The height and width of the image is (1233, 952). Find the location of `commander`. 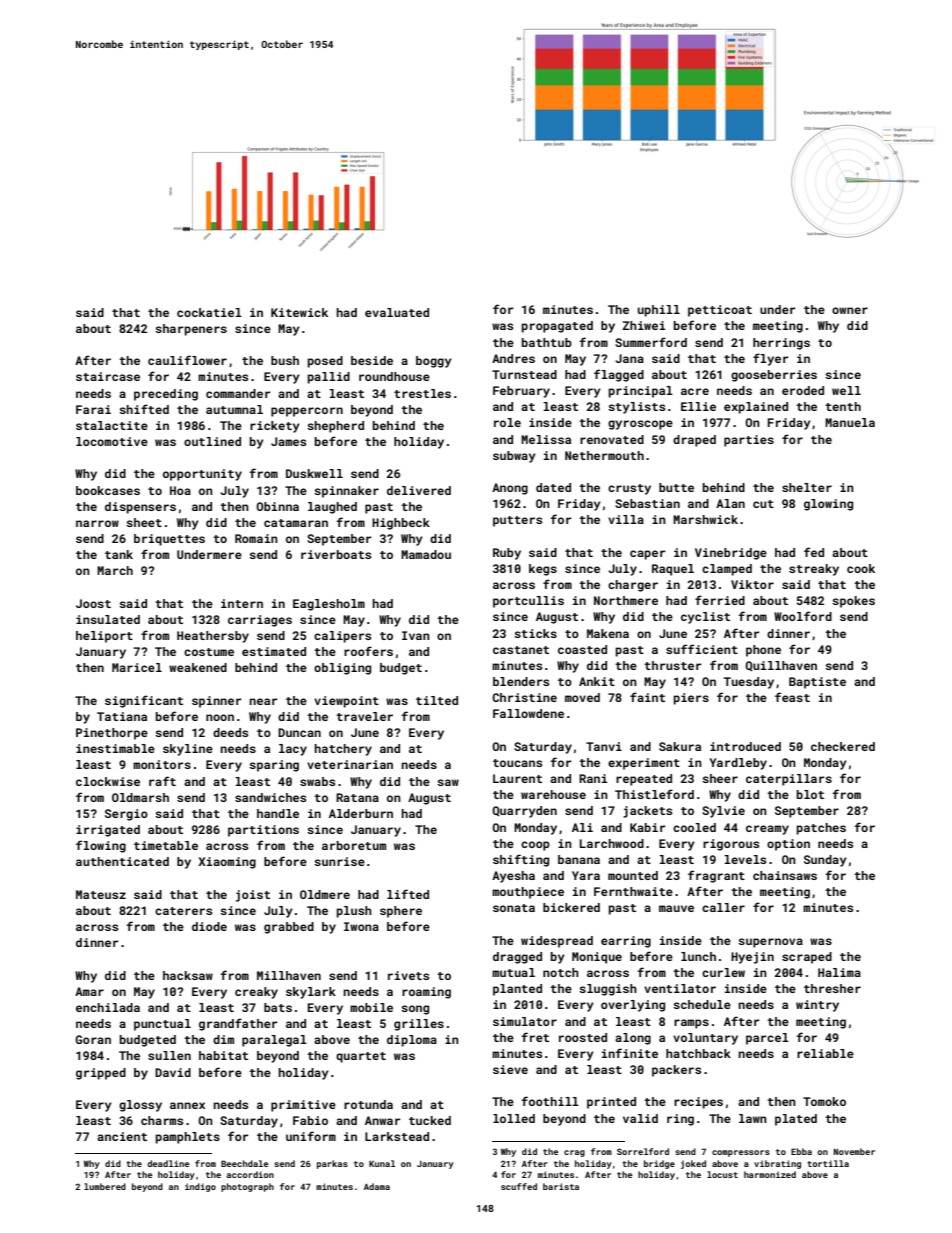

commander is located at coordinates (238, 393).
